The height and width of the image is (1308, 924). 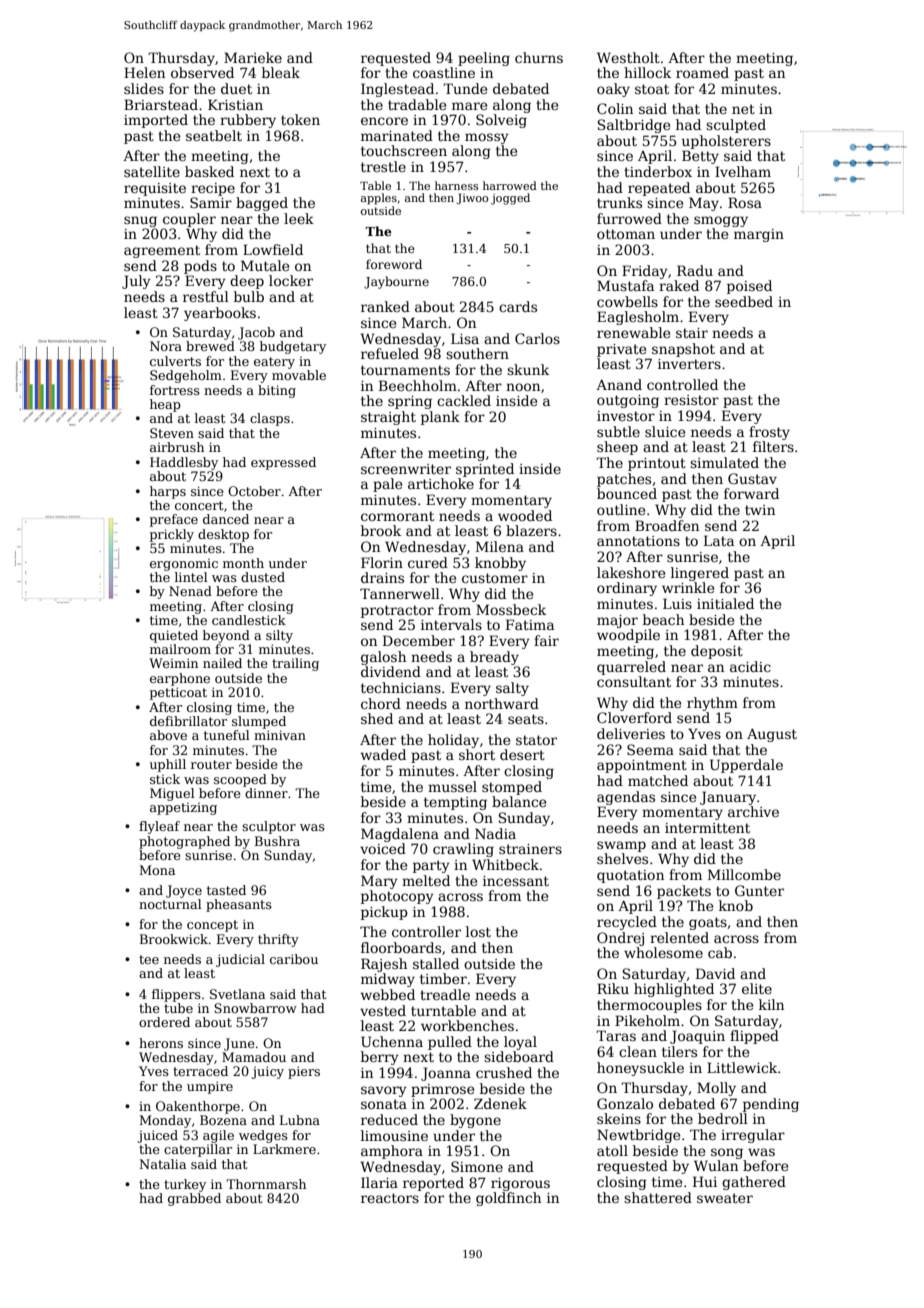 What do you see at coordinates (144, 72) in the image?
I see `Helen` at bounding box center [144, 72].
